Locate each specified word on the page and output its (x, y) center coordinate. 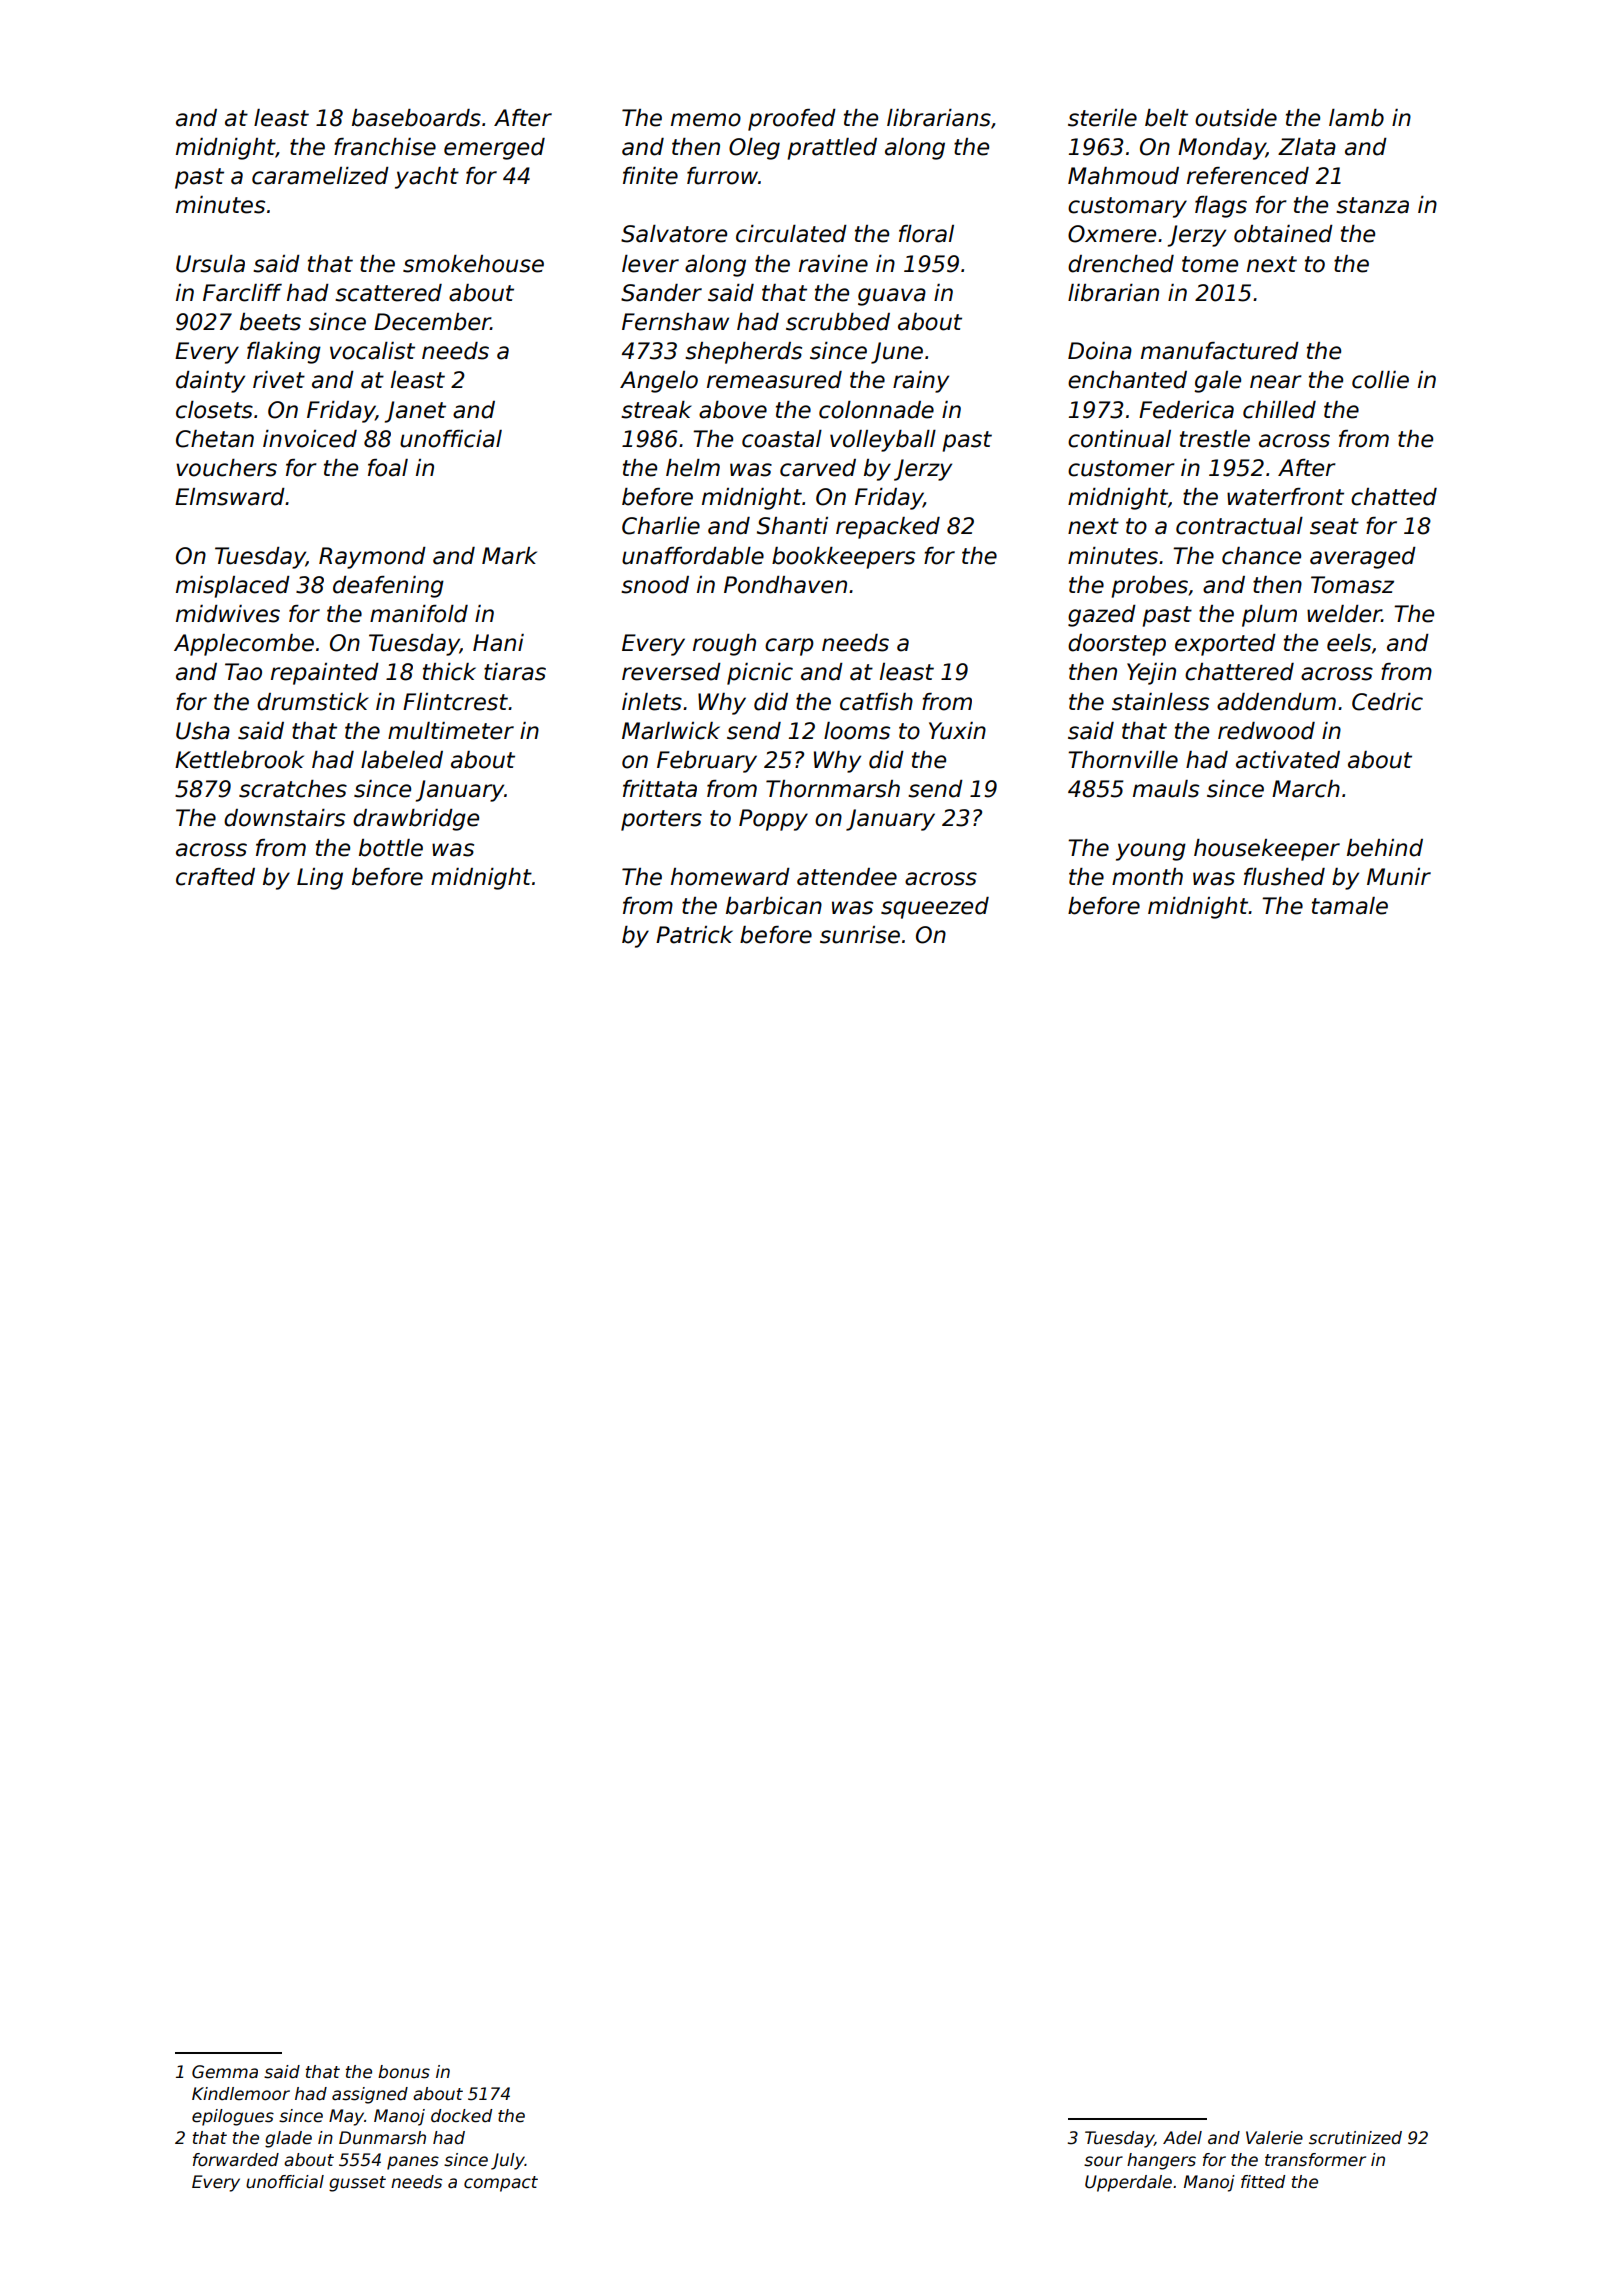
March (1306, 789)
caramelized (320, 176)
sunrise (860, 935)
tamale (1350, 906)
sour (1103, 2161)
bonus (404, 2072)
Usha (203, 731)
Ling (320, 879)
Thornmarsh (833, 789)
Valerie (1274, 2138)
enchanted (1127, 380)
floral (926, 234)
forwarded (236, 2160)
